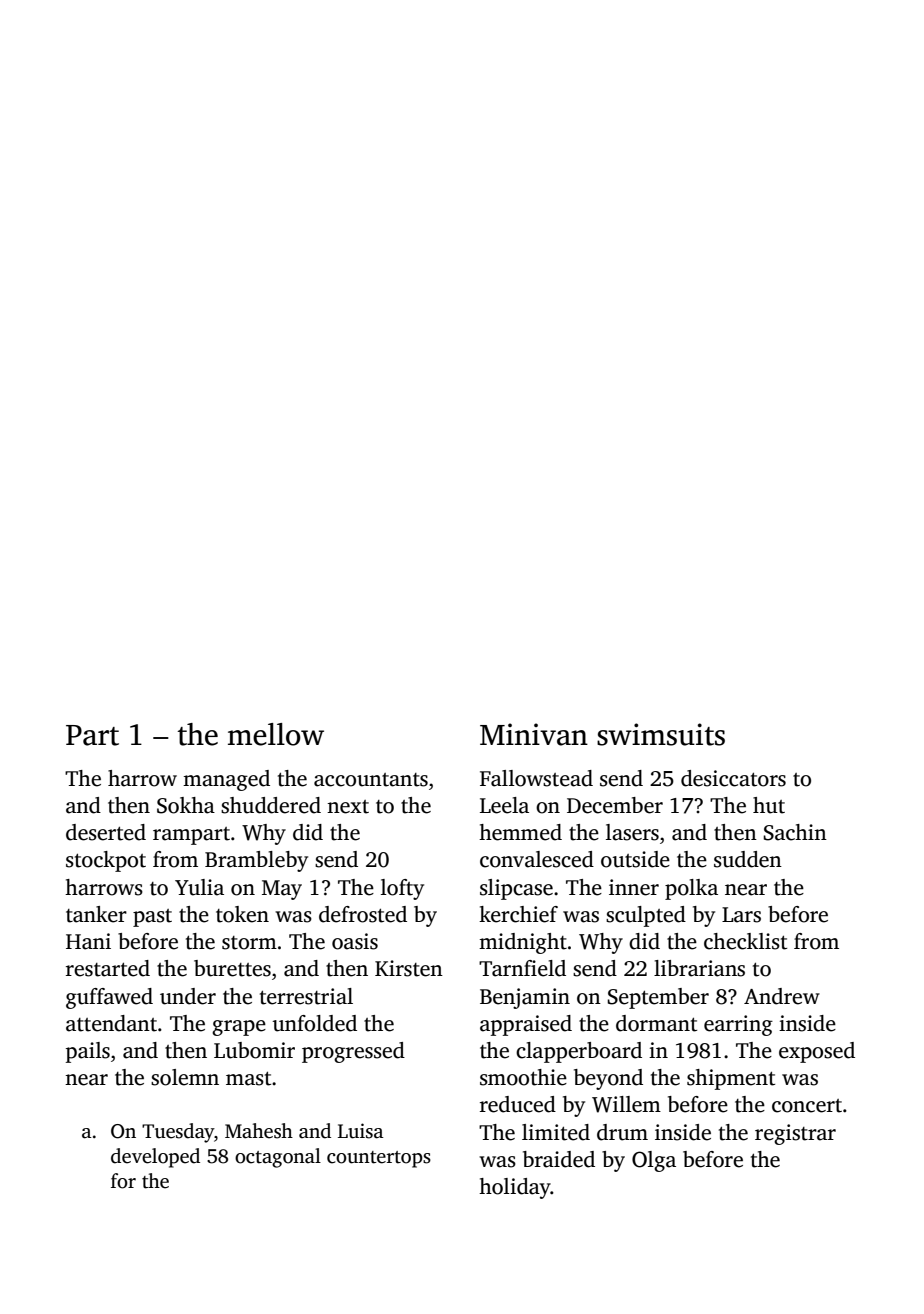 The image size is (924, 1314). Describe the element at coordinates (371, 780) in the screenshot. I see `accountants` at that location.
